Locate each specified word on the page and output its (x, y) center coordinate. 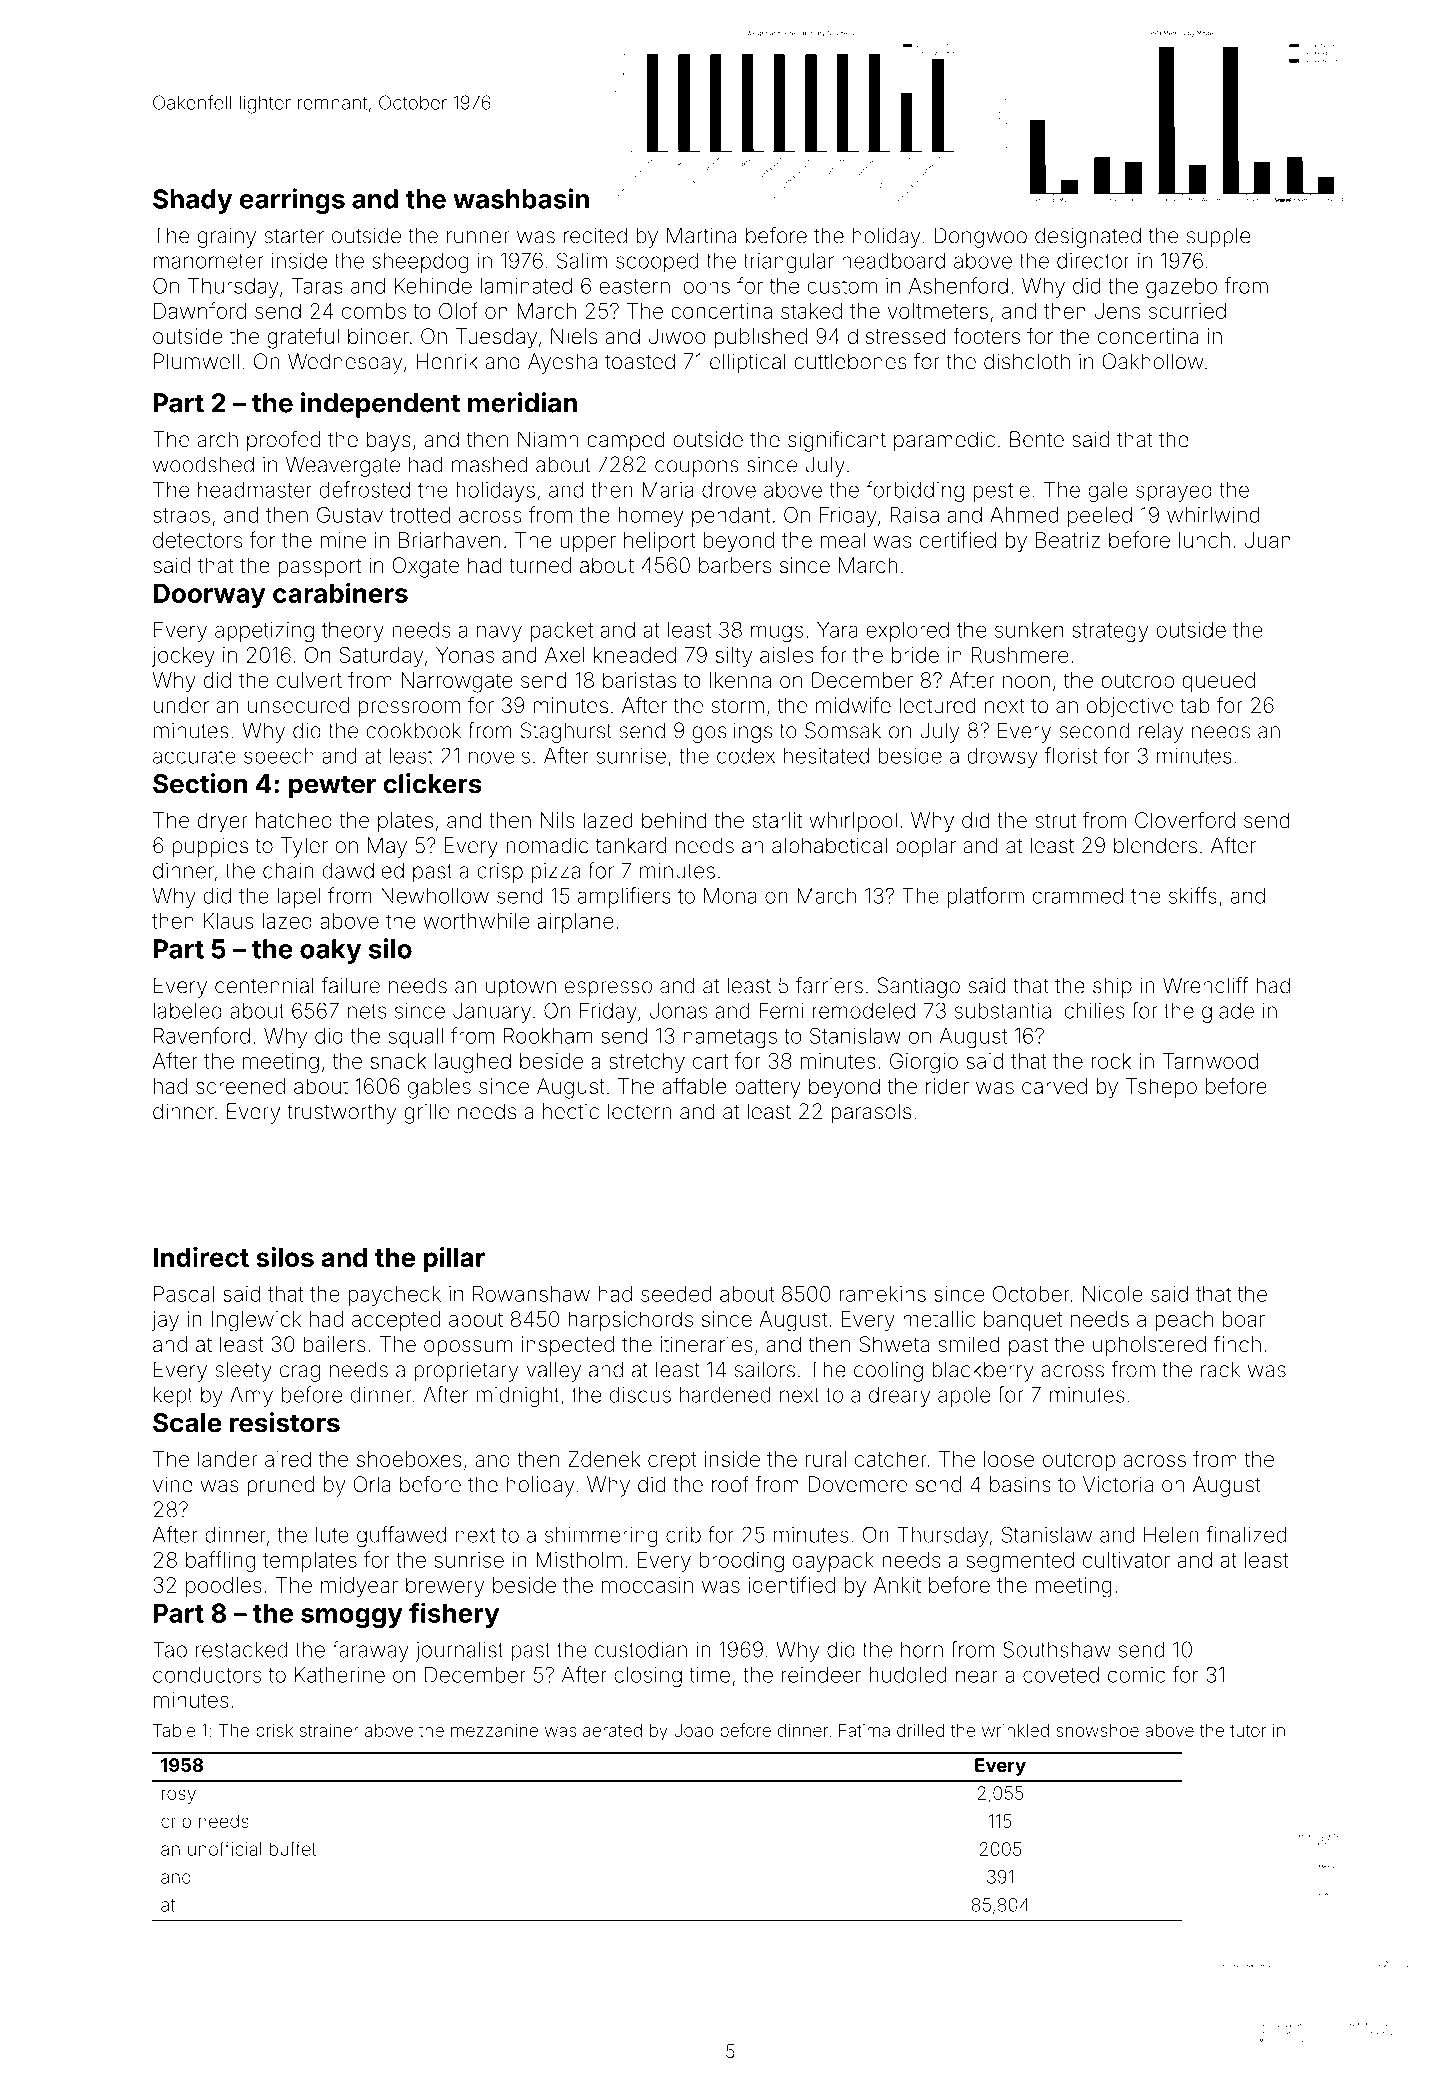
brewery (445, 1587)
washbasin (521, 198)
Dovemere (857, 1484)
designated (1088, 237)
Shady (192, 201)
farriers (829, 985)
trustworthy (341, 1113)
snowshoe (1097, 1730)
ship (1112, 987)
